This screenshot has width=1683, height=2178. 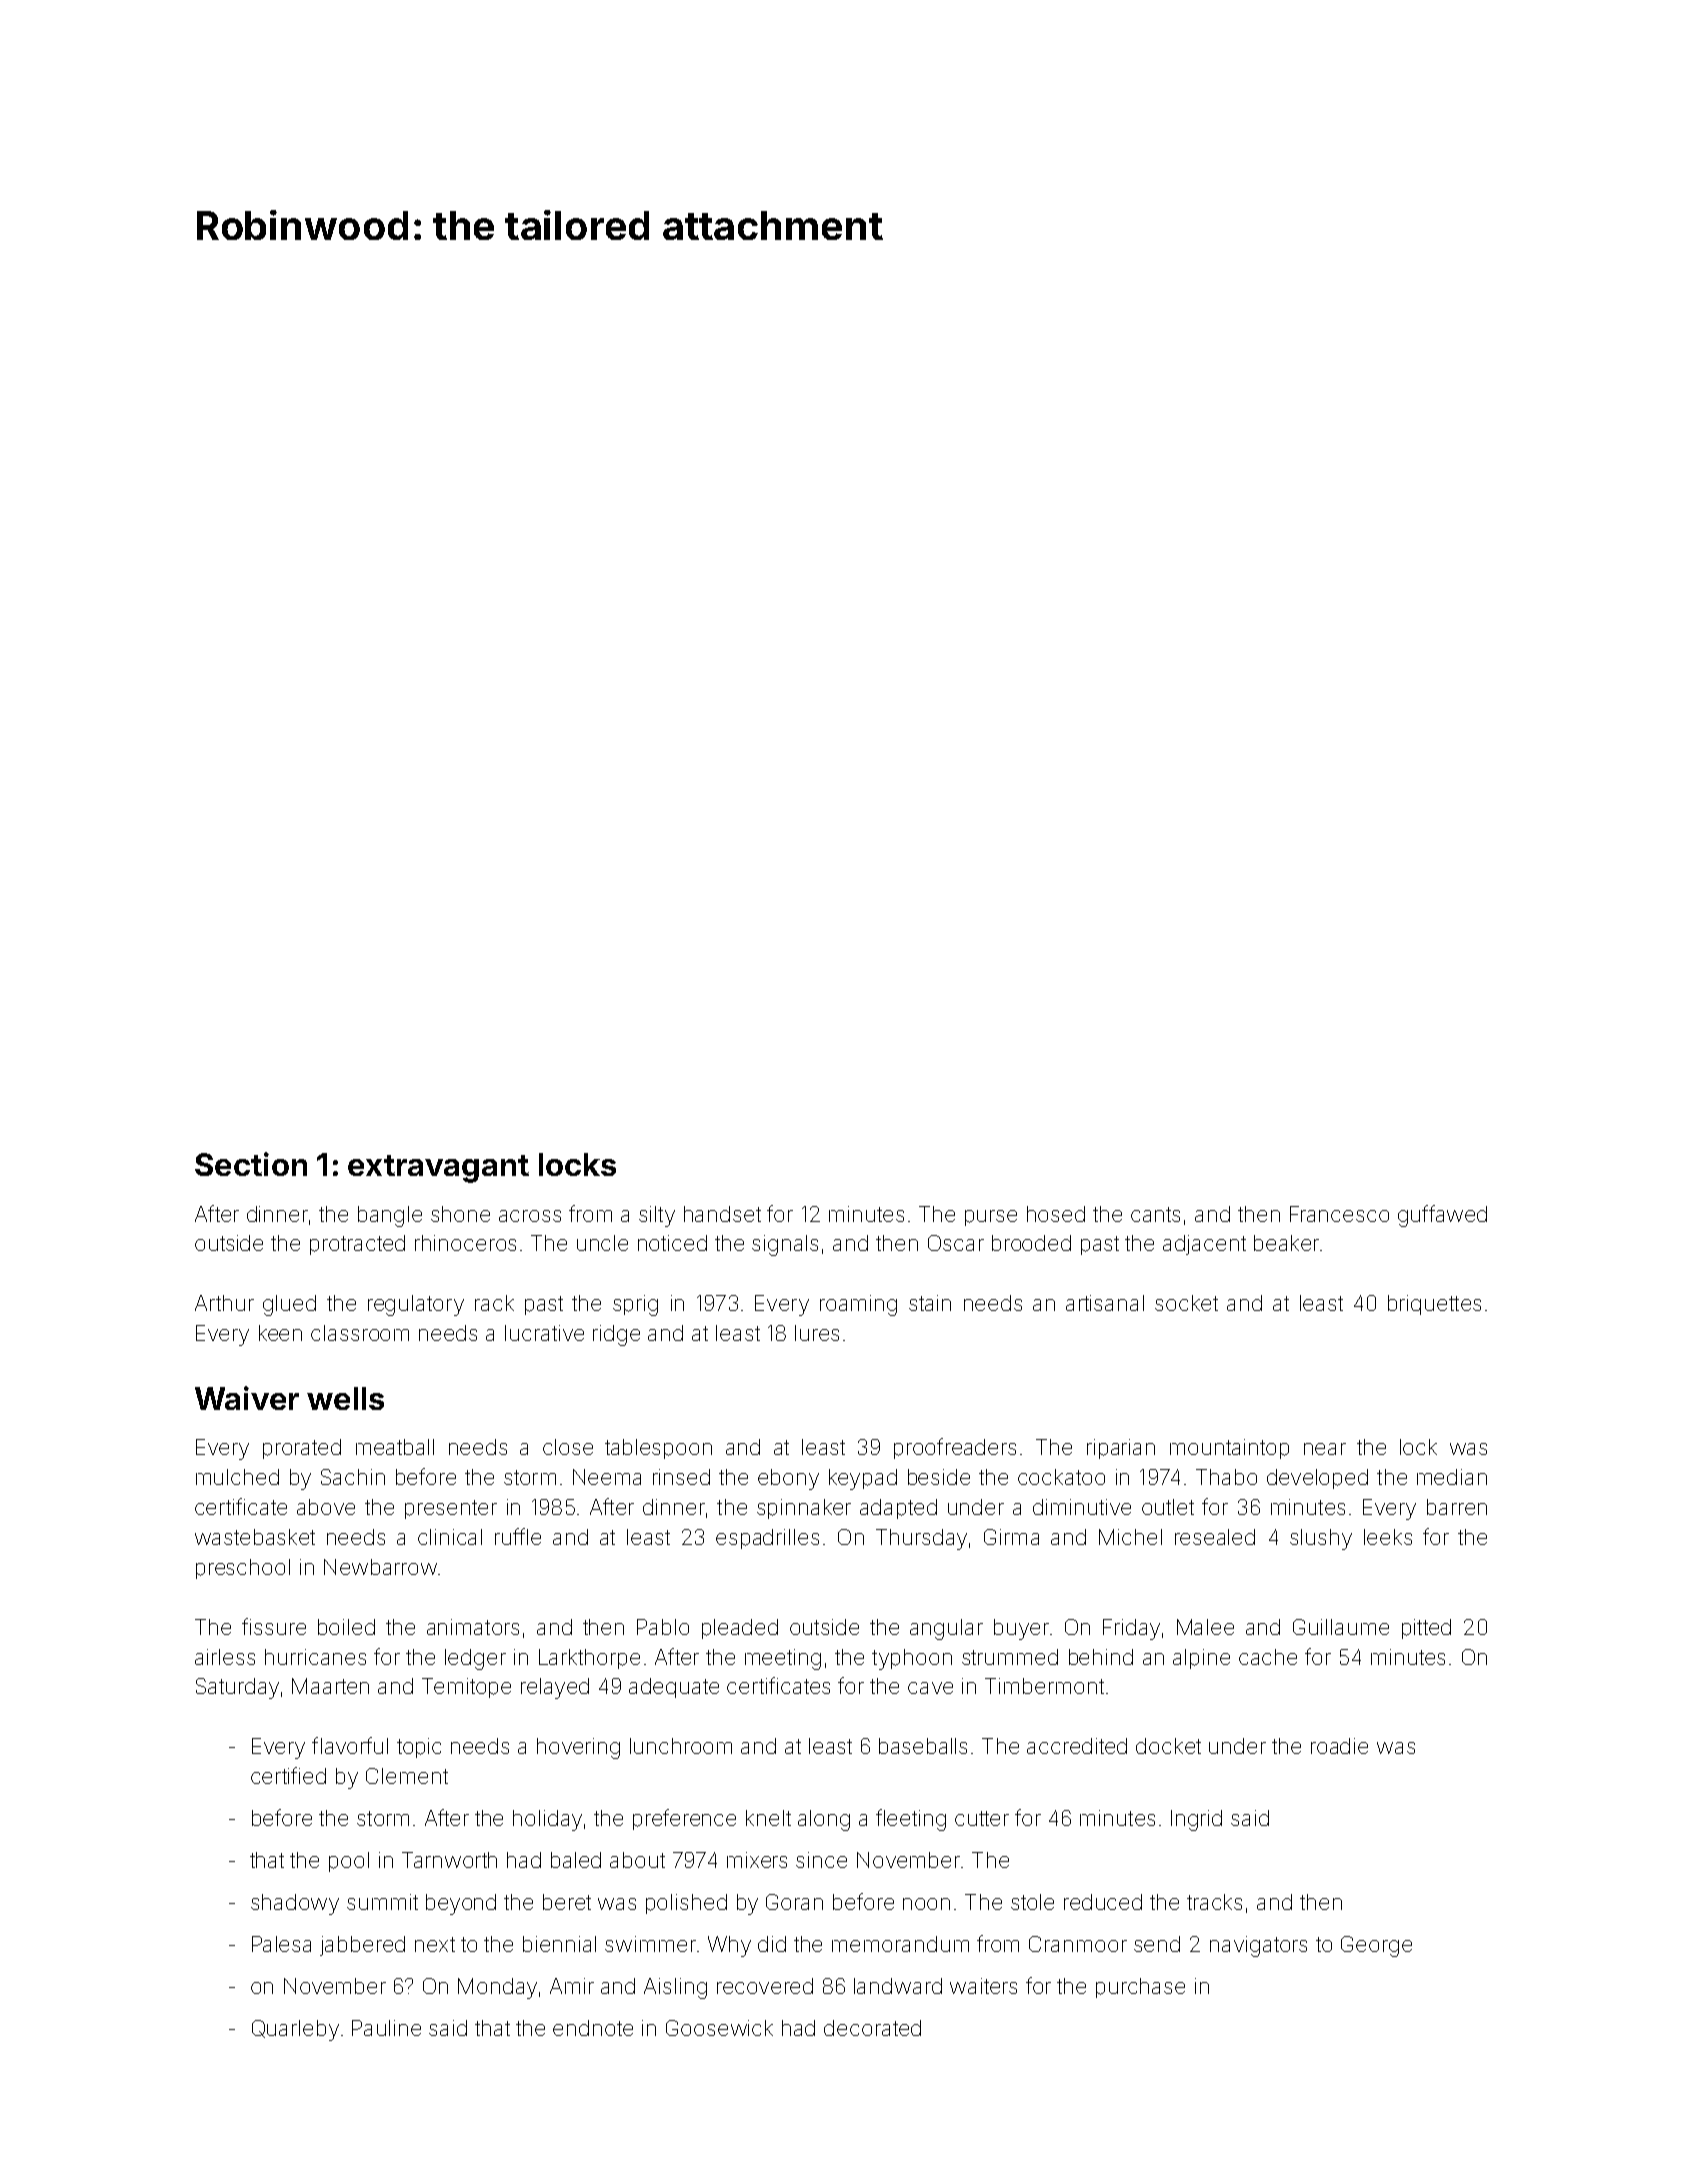 What do you see at coordinates (225, 1657) in the screenshot?
I see `airless` at bounding box center [225, 1657].
